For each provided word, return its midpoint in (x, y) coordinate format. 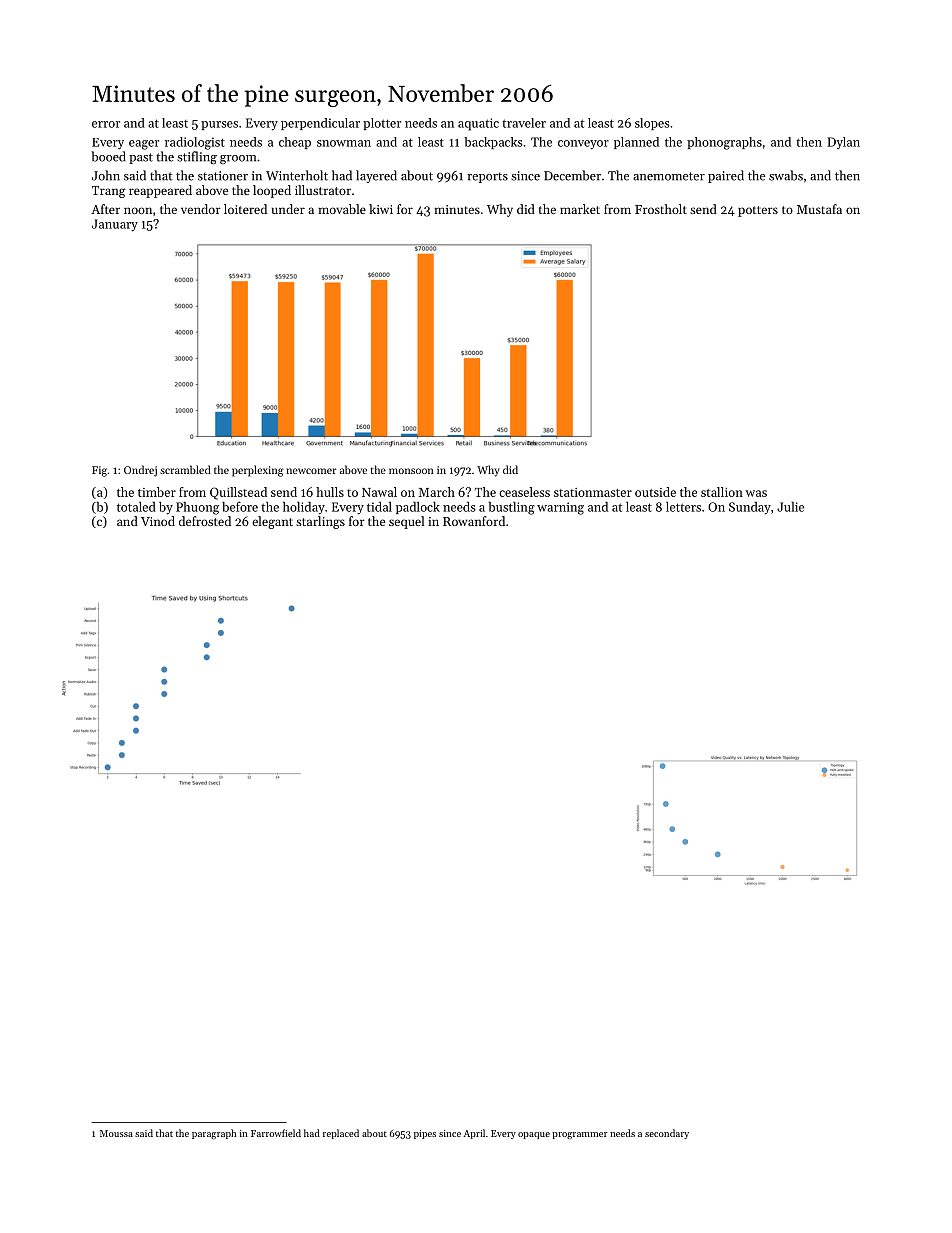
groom (238, 159)
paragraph (214, 1134)
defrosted (205, 521)
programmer (580, 1136)
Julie (790, 507)
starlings (320, 522)
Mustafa (819, 209)
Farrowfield (276, 1133)
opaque (534, 1135)
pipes (425, 1134)
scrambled (185, 469)
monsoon (411, 471)
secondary (667, 1134)
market (580, 209)
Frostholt (661, 209)
